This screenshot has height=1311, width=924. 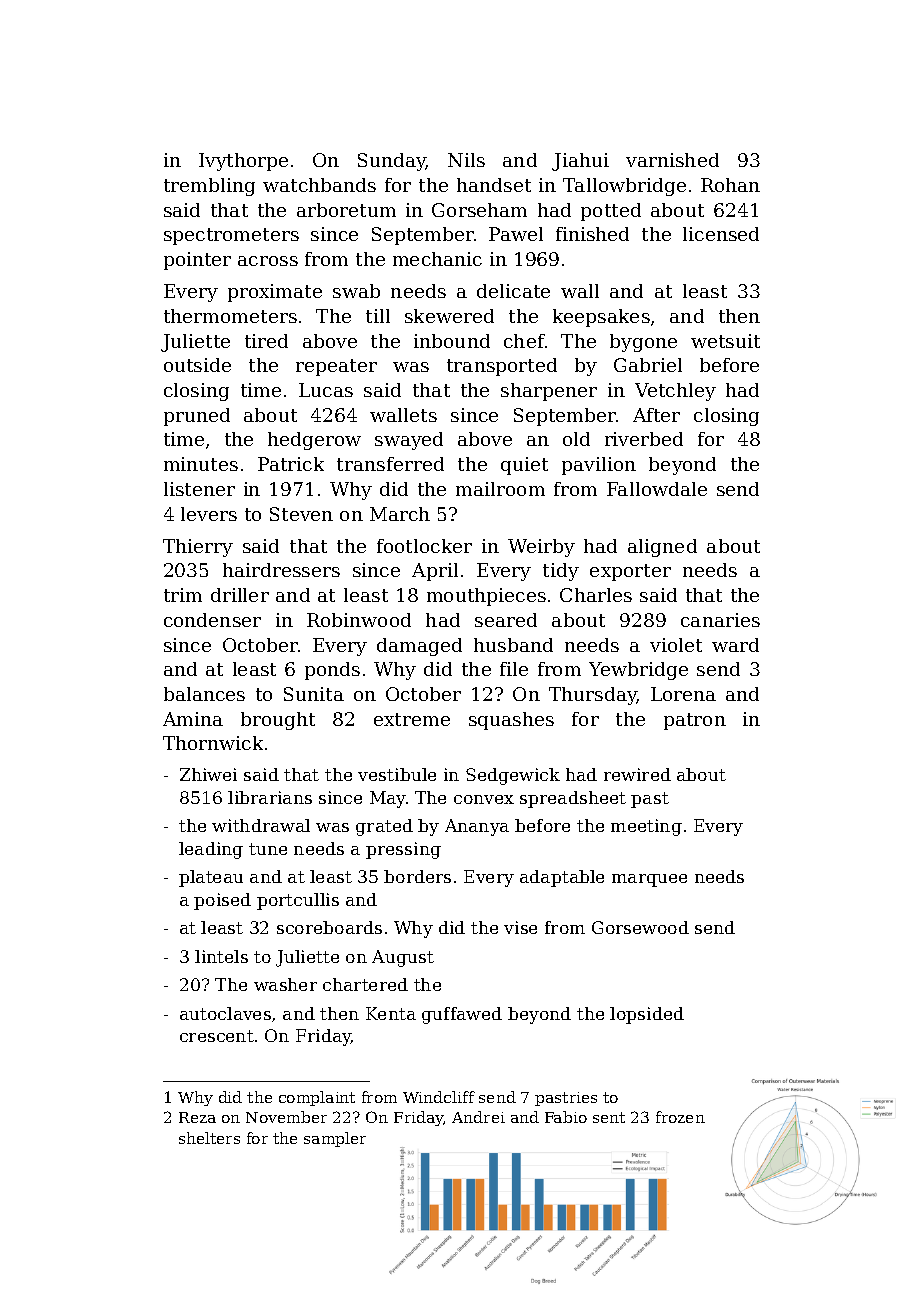 I want to click on frozen, so click(x=680, y=1117).
